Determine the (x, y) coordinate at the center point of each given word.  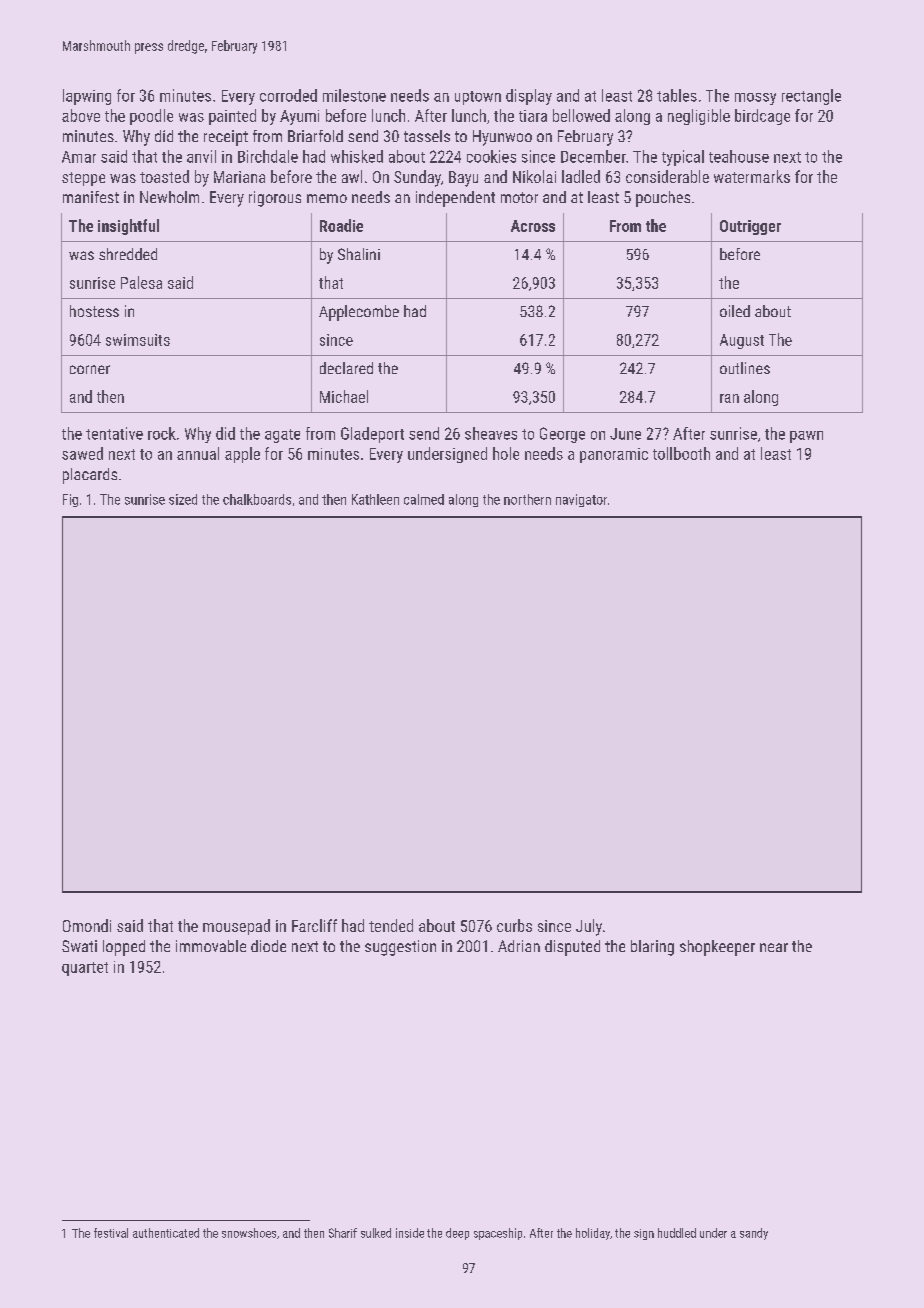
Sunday (417, 178)
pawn (806, 437)
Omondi (87, 925)
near (774, 947)
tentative (114, 433)
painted (232, 117)
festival (111, 1233)
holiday (593, 1234)
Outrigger (750, 227)
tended (391, 925)
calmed (424, 499)
